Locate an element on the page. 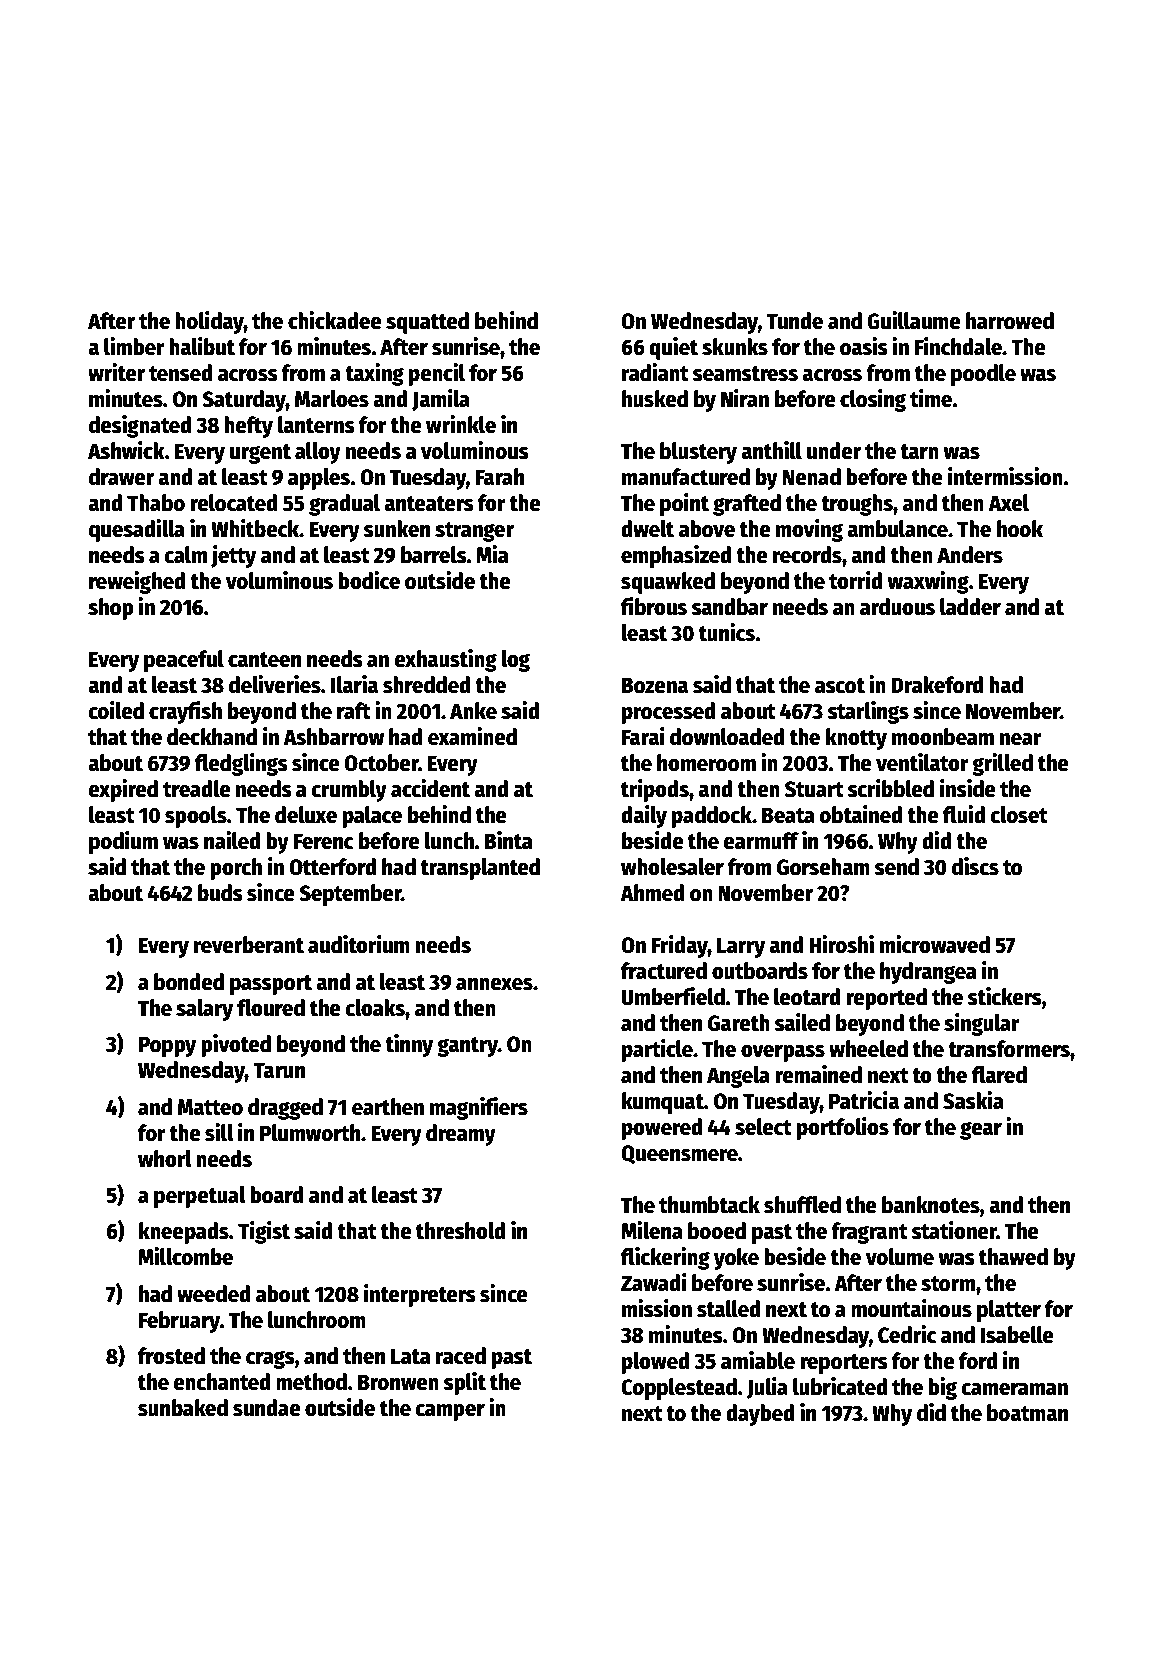 This page has height=1654, width=1165. discs is located at coordinates (975, 866).
